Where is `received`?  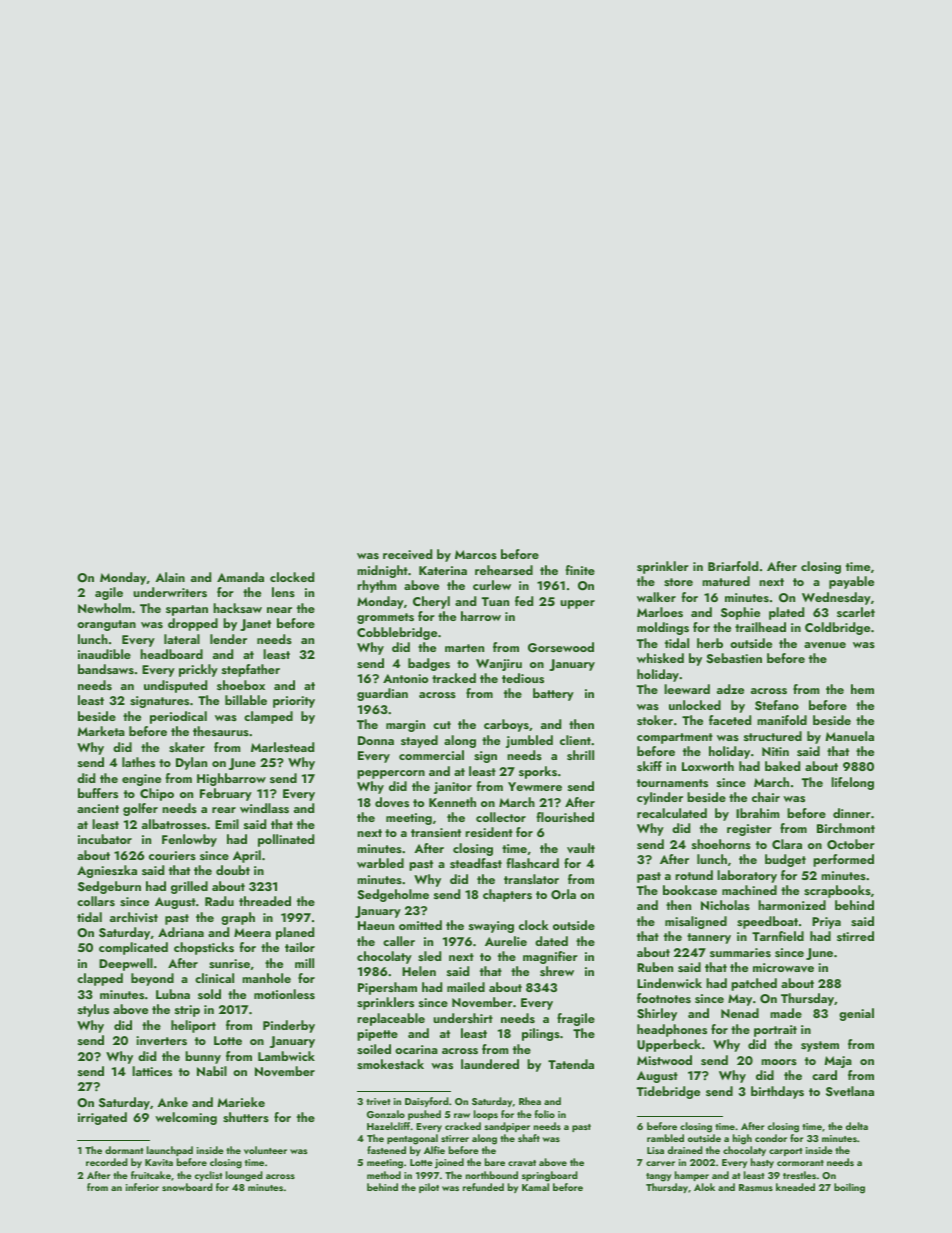 received is located at coordinates (407, 554).
